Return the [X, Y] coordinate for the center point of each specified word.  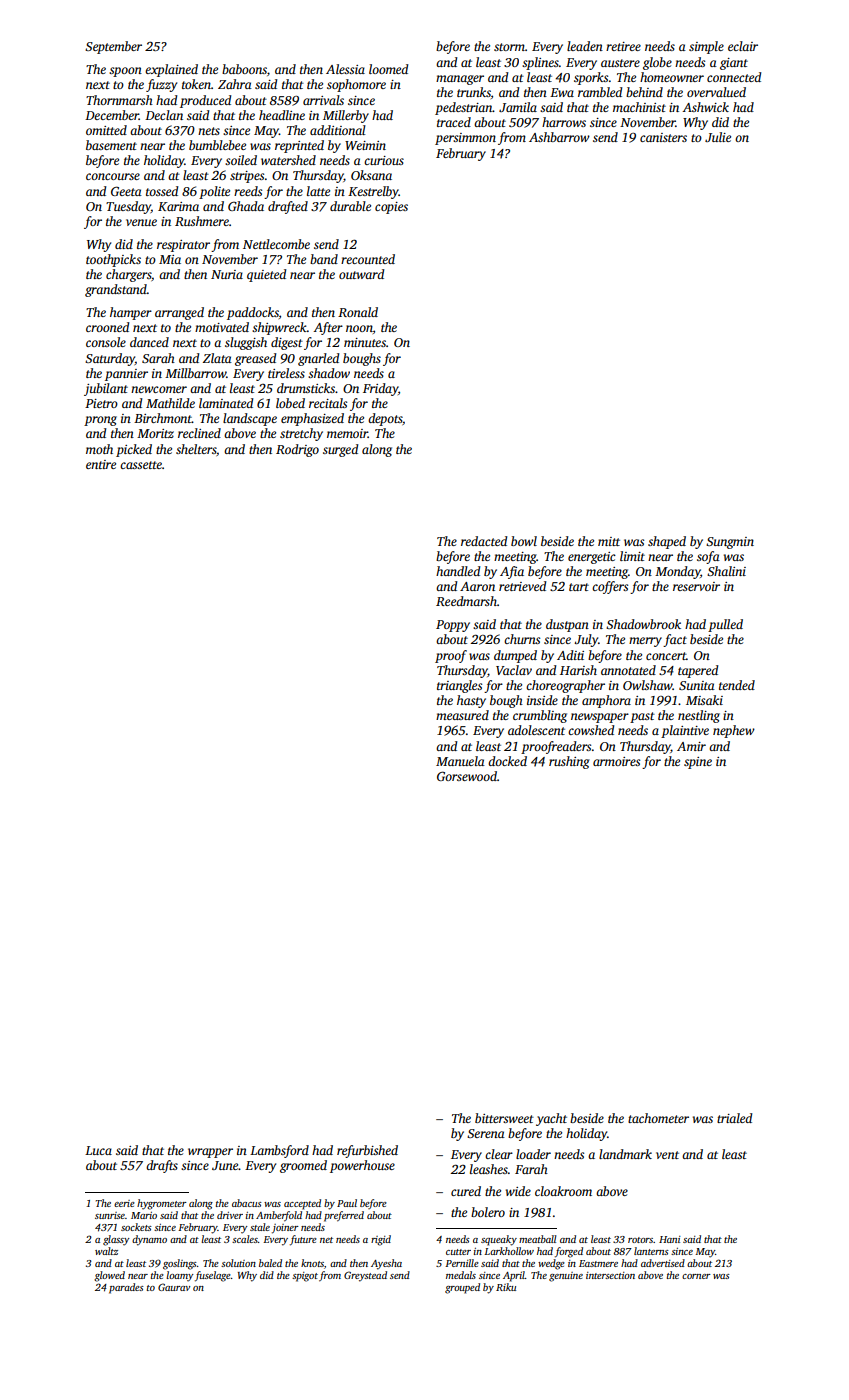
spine [698, 763]
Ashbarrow [559, 137]
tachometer [658, 1118]
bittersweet [504, 1118]
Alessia [345, 69]
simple [706, 47]
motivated [222, 327]
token [196, 84]
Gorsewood [467, 776]
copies [391, 208]
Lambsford [279, 1151]
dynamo [149, 1240]
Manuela [460, 761]
